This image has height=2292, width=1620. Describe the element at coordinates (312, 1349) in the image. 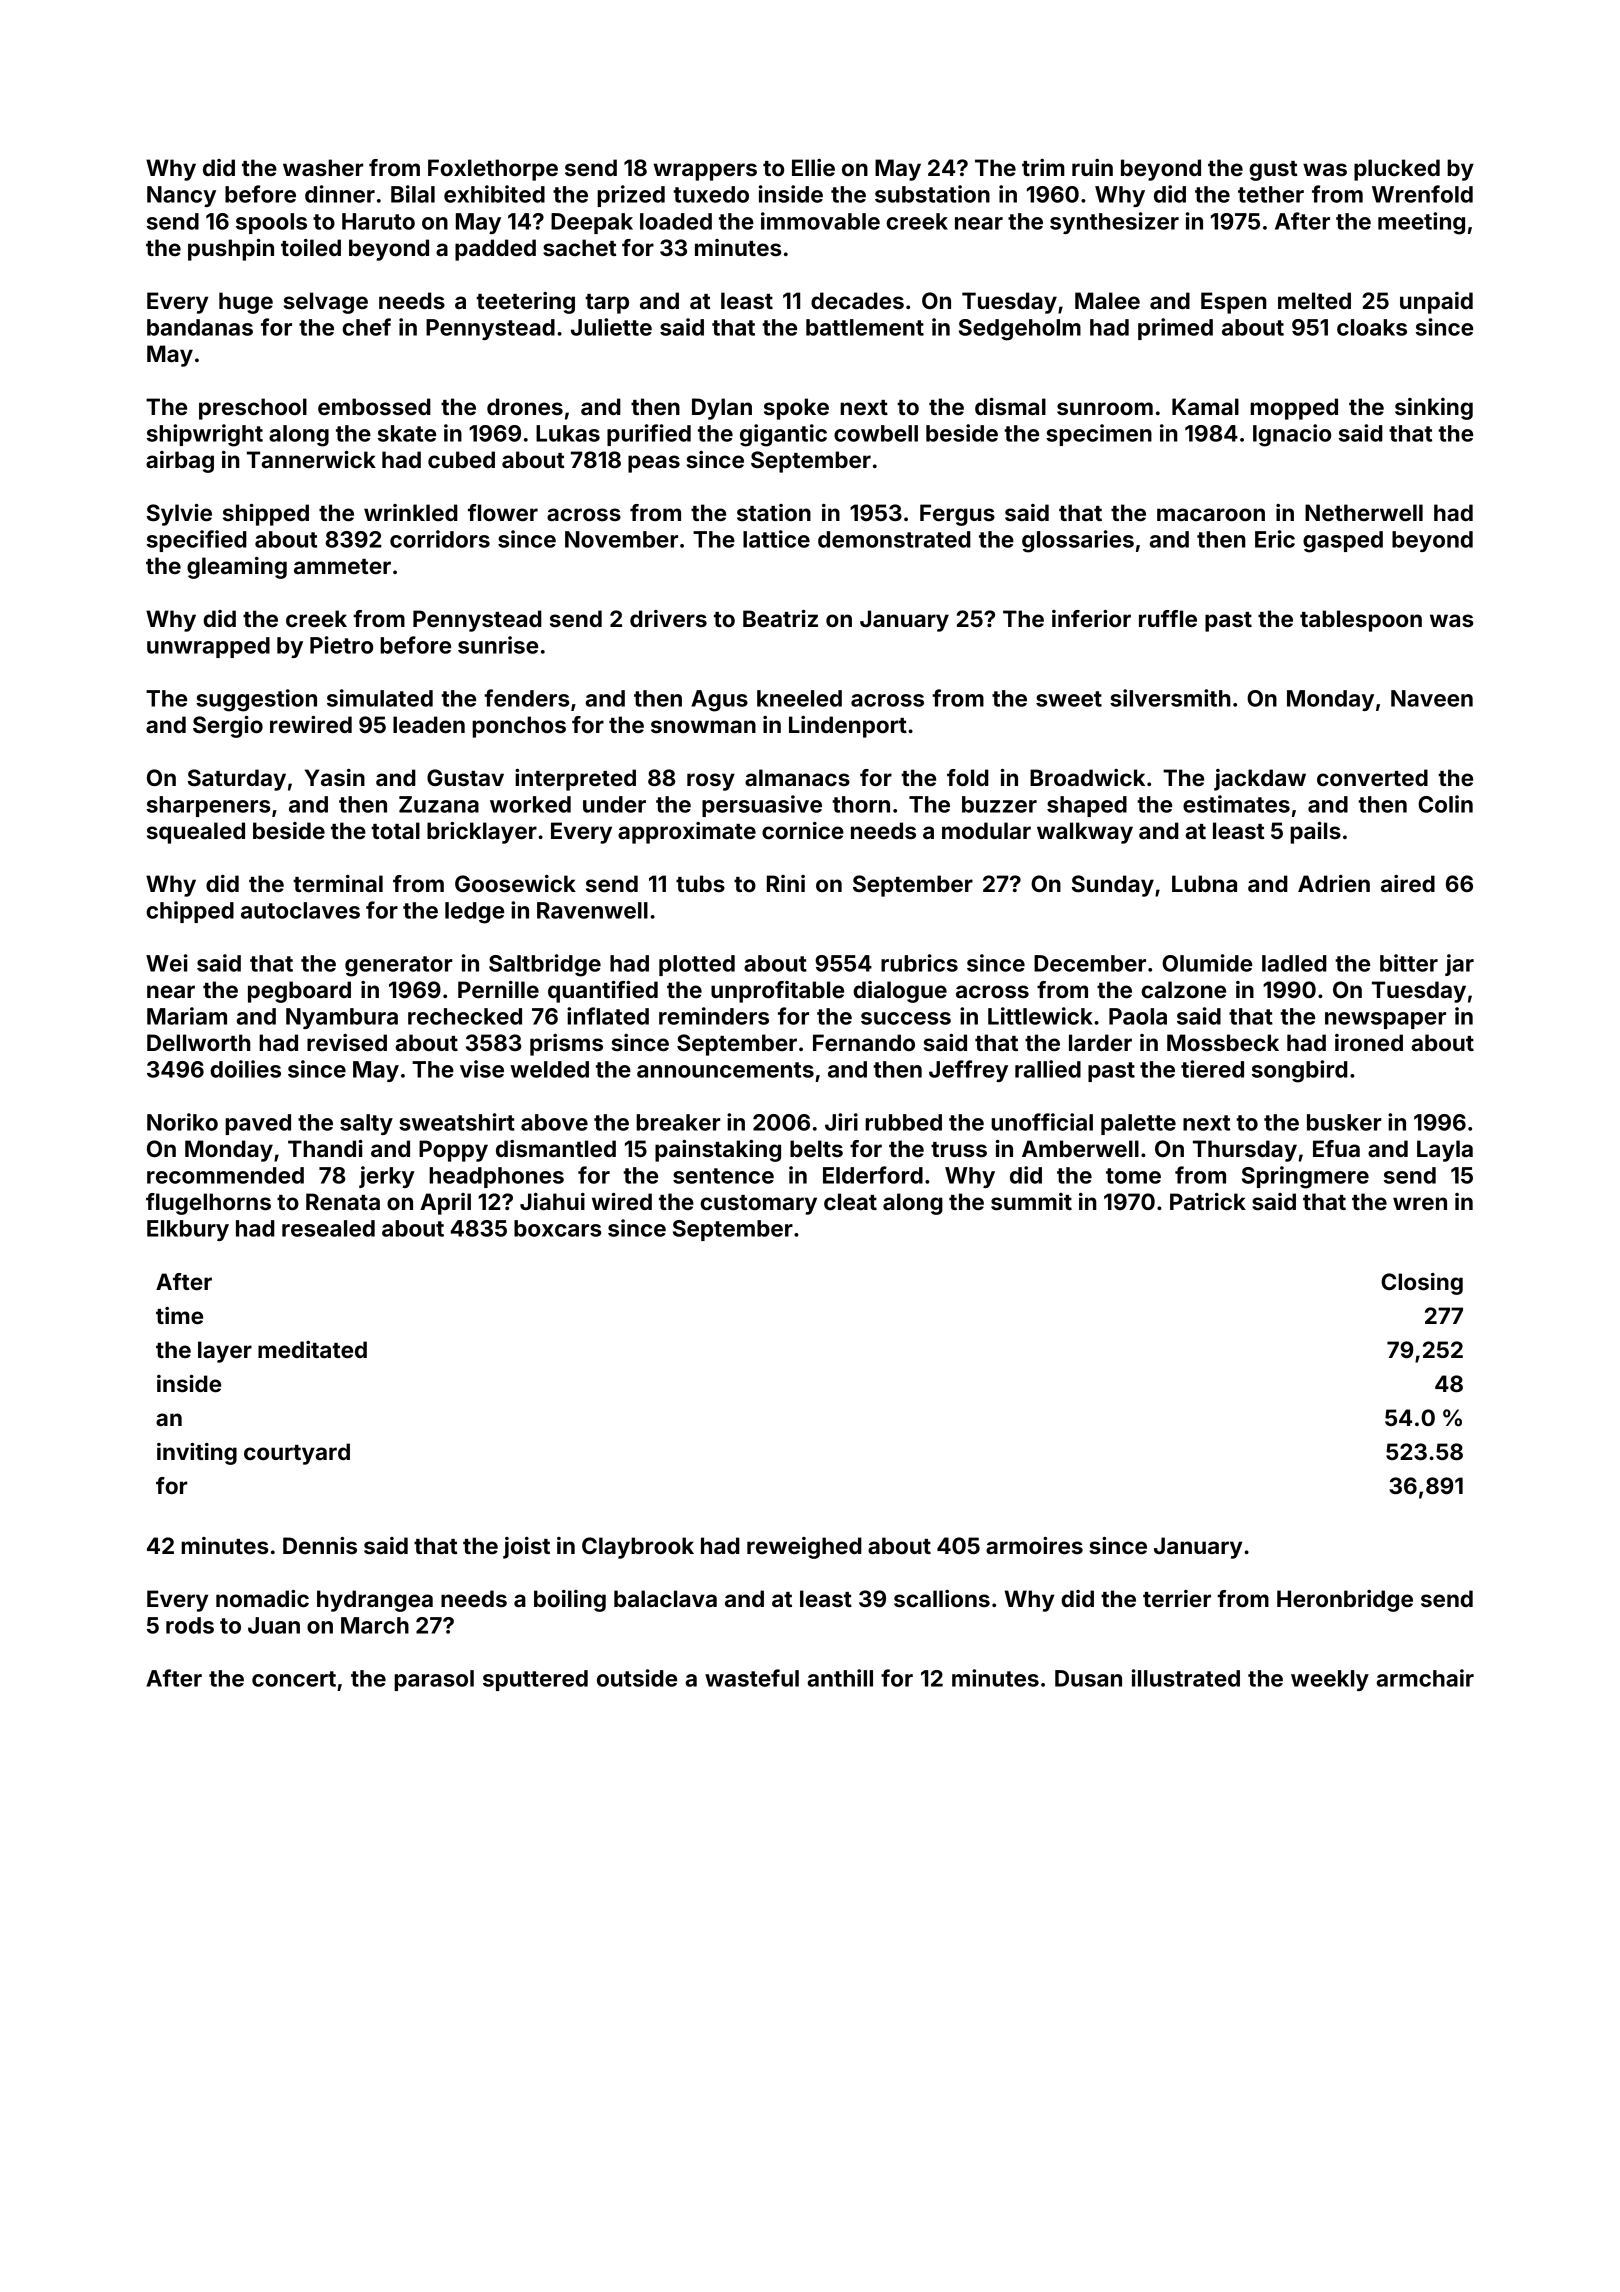

I see `meditated` at that location.
